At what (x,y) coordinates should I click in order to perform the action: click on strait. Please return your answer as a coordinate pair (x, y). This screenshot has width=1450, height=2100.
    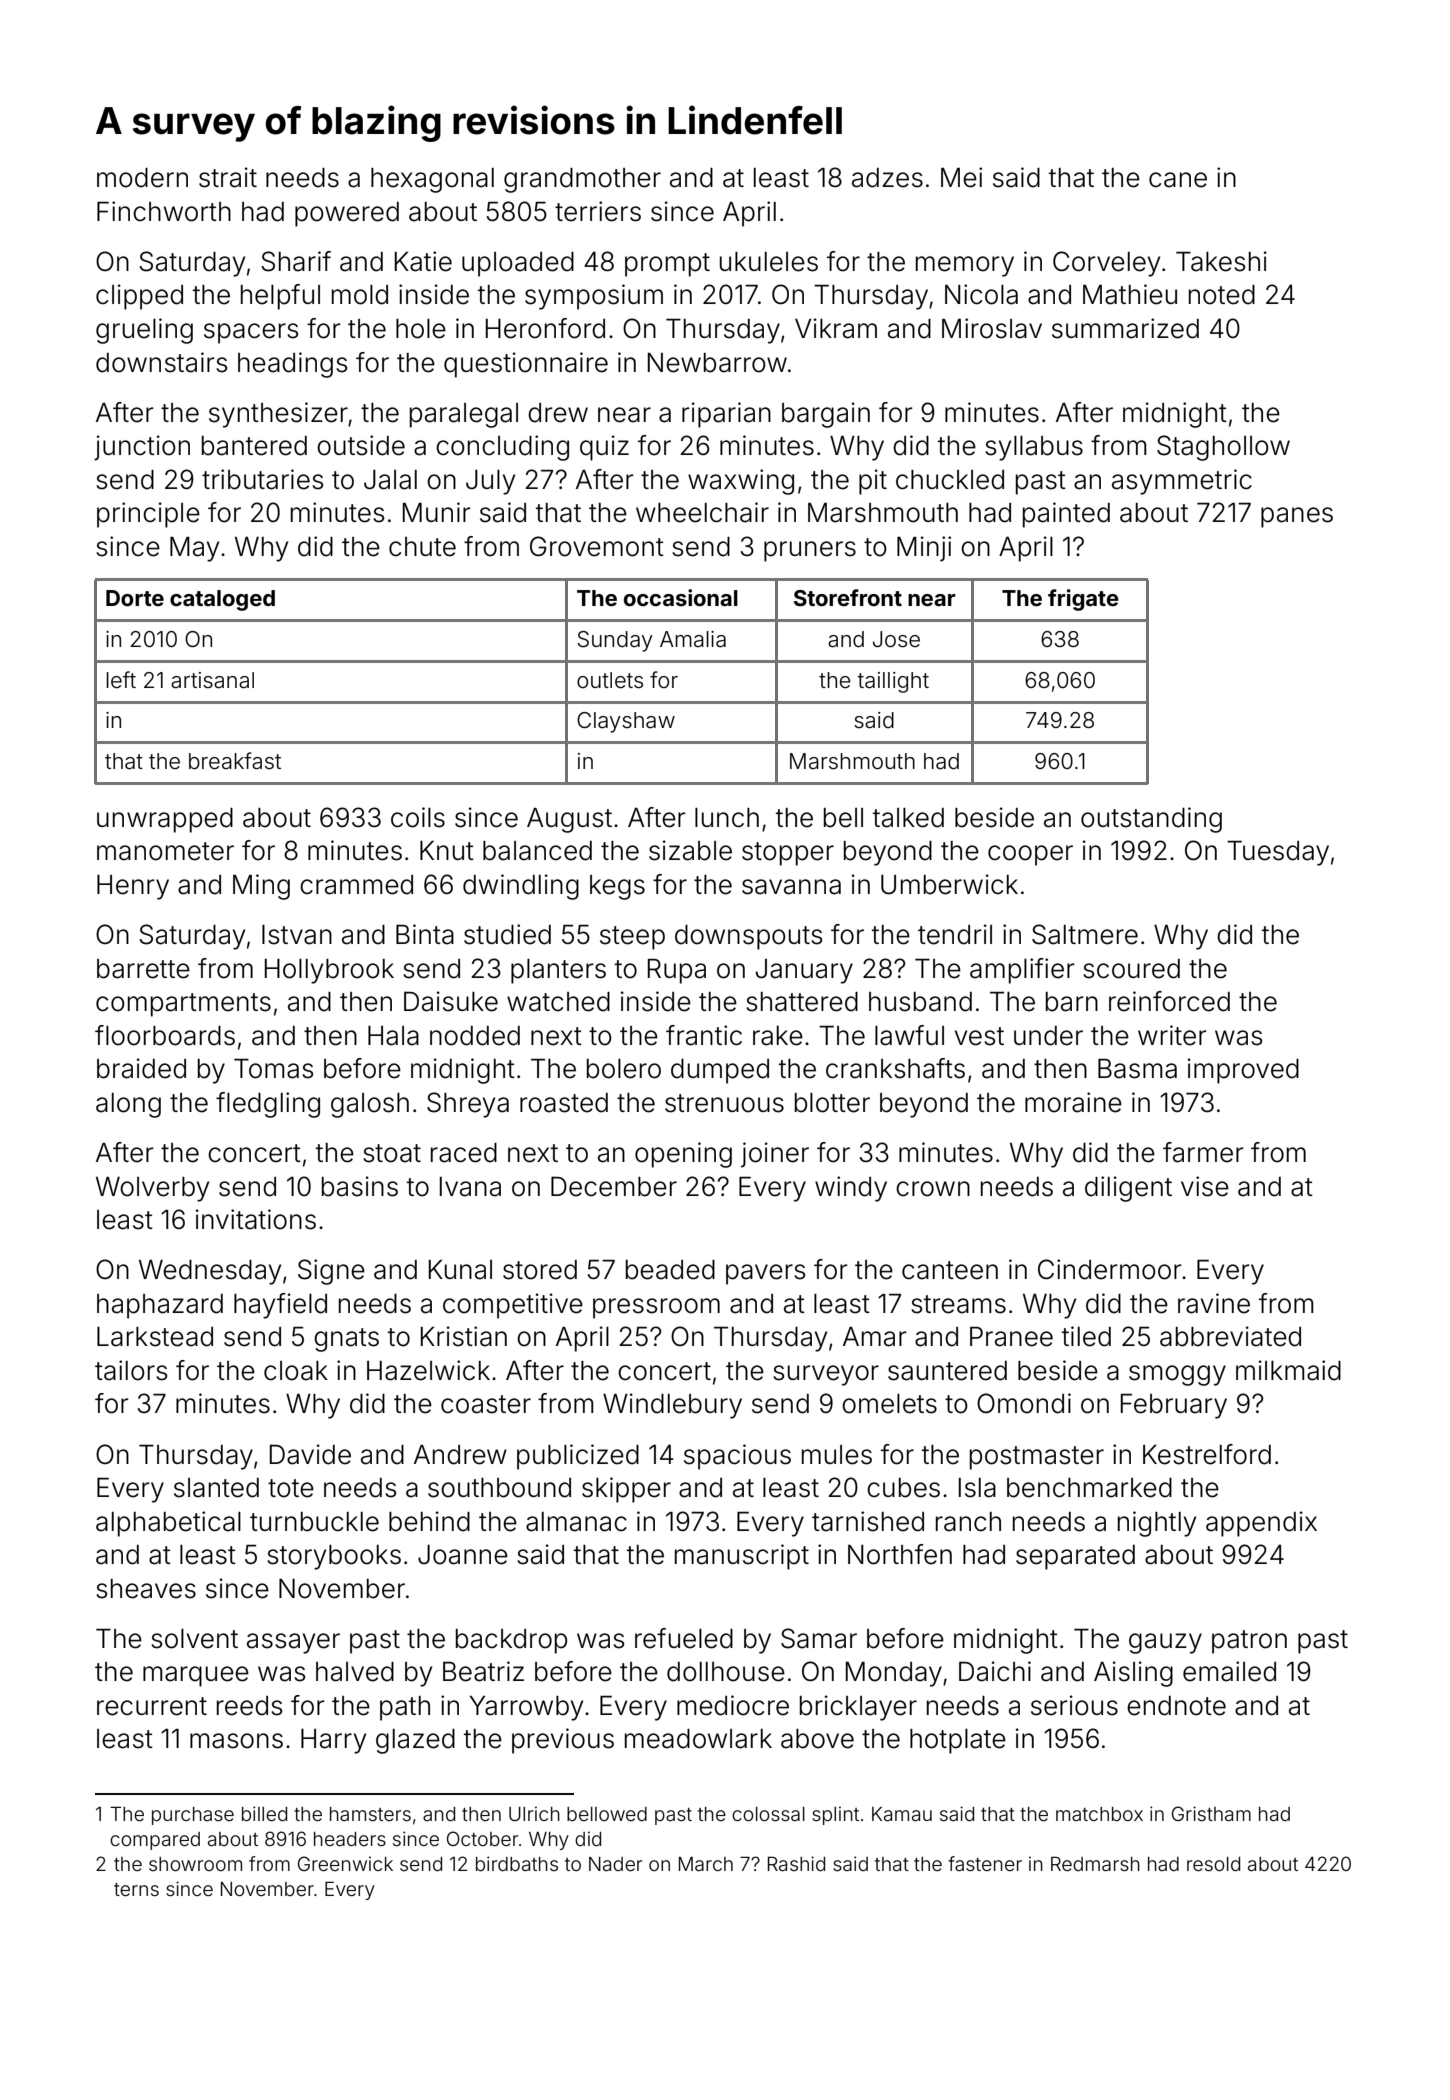
    Looking at the image, I should click on (228, 177).
